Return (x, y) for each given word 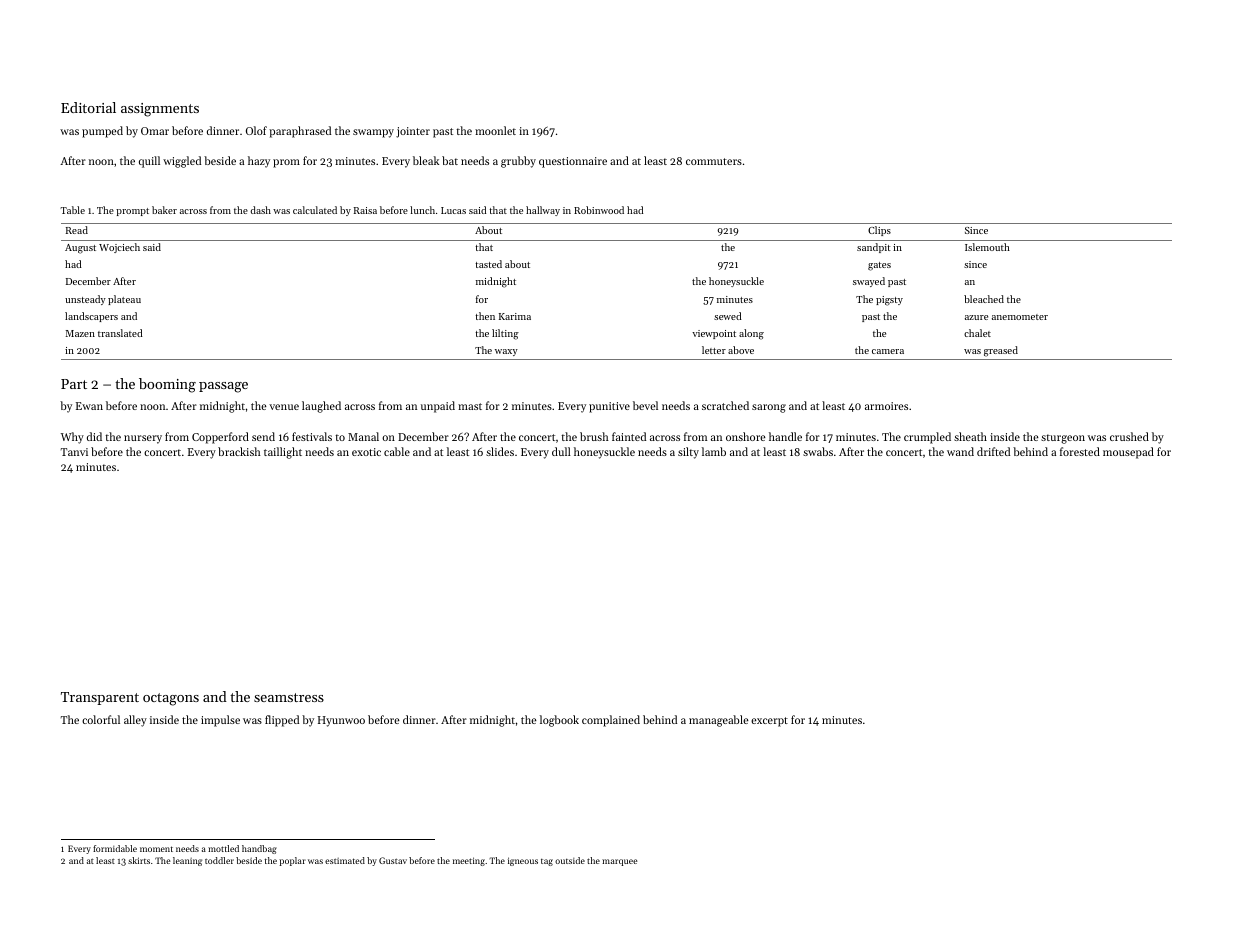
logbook (559, 721)
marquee (620, 862)
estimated (345, 860)
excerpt (769, 722)
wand (960, 451)
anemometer (1020, 317)
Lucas (453, 210)
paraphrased (300, 132)
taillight (283, 453)
